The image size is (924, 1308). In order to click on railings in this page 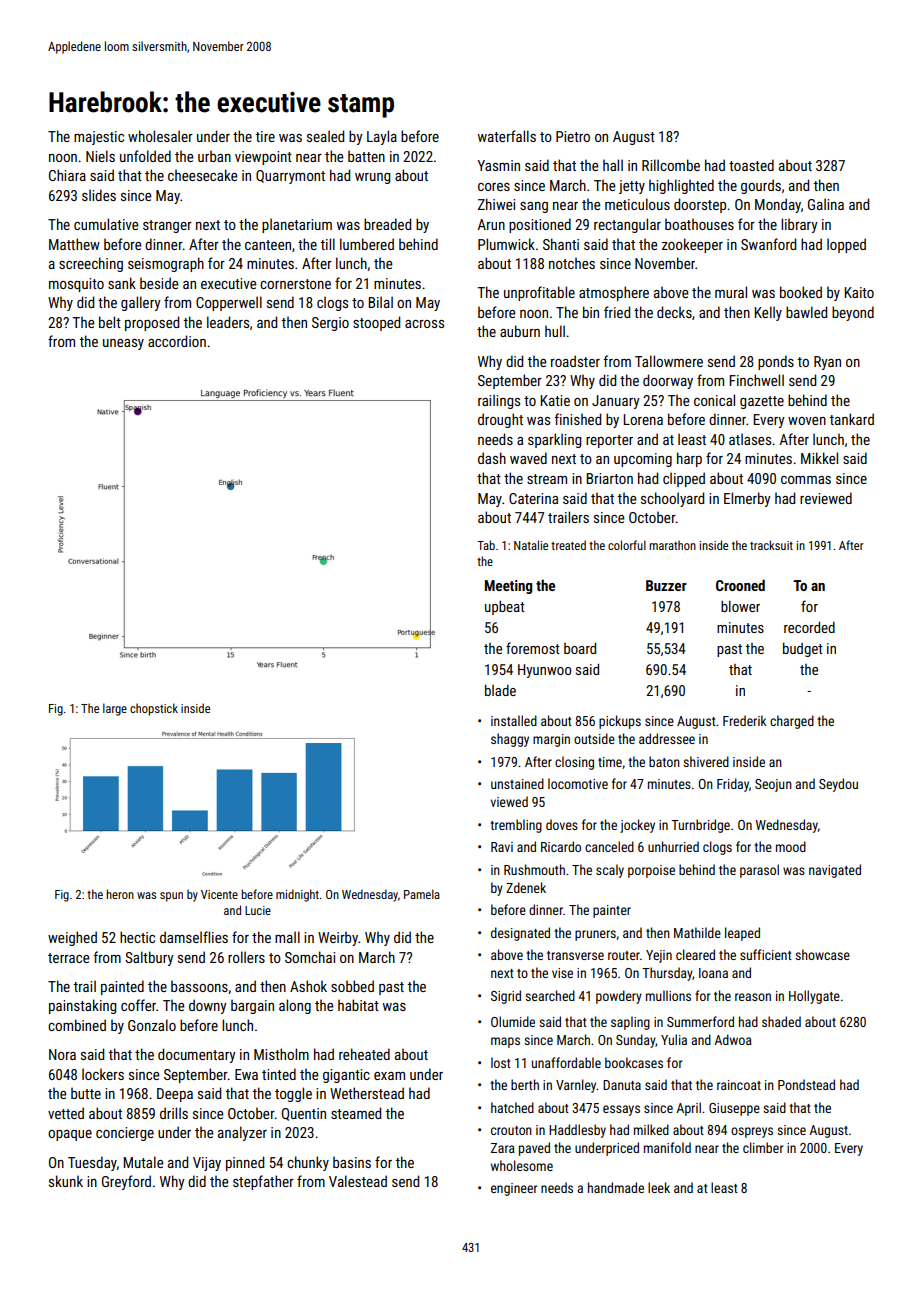, I will do `click(499, 401)`.
